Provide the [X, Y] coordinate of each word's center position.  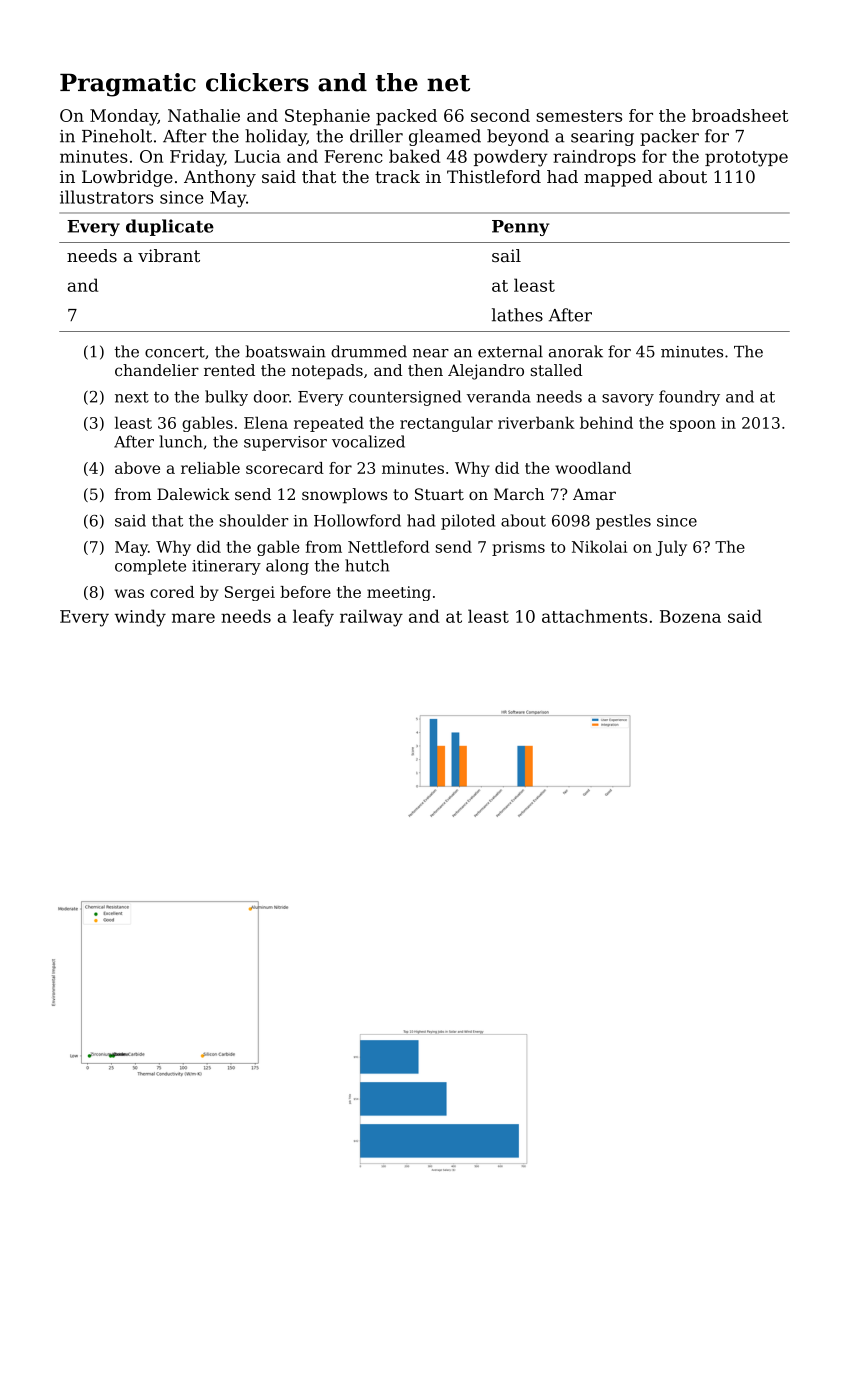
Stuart [439, 494]
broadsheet [740, 115]
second [500, 115]
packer [669, 137]
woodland [593, 468]
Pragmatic [128, 85]
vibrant [169, 255]
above [137, 468]
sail [506, 255]
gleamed [445, 137]
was [129, 593]
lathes [517, 315]
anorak [576, 351]
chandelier [157, 370]
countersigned [405, 398]
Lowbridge [127, 178]
